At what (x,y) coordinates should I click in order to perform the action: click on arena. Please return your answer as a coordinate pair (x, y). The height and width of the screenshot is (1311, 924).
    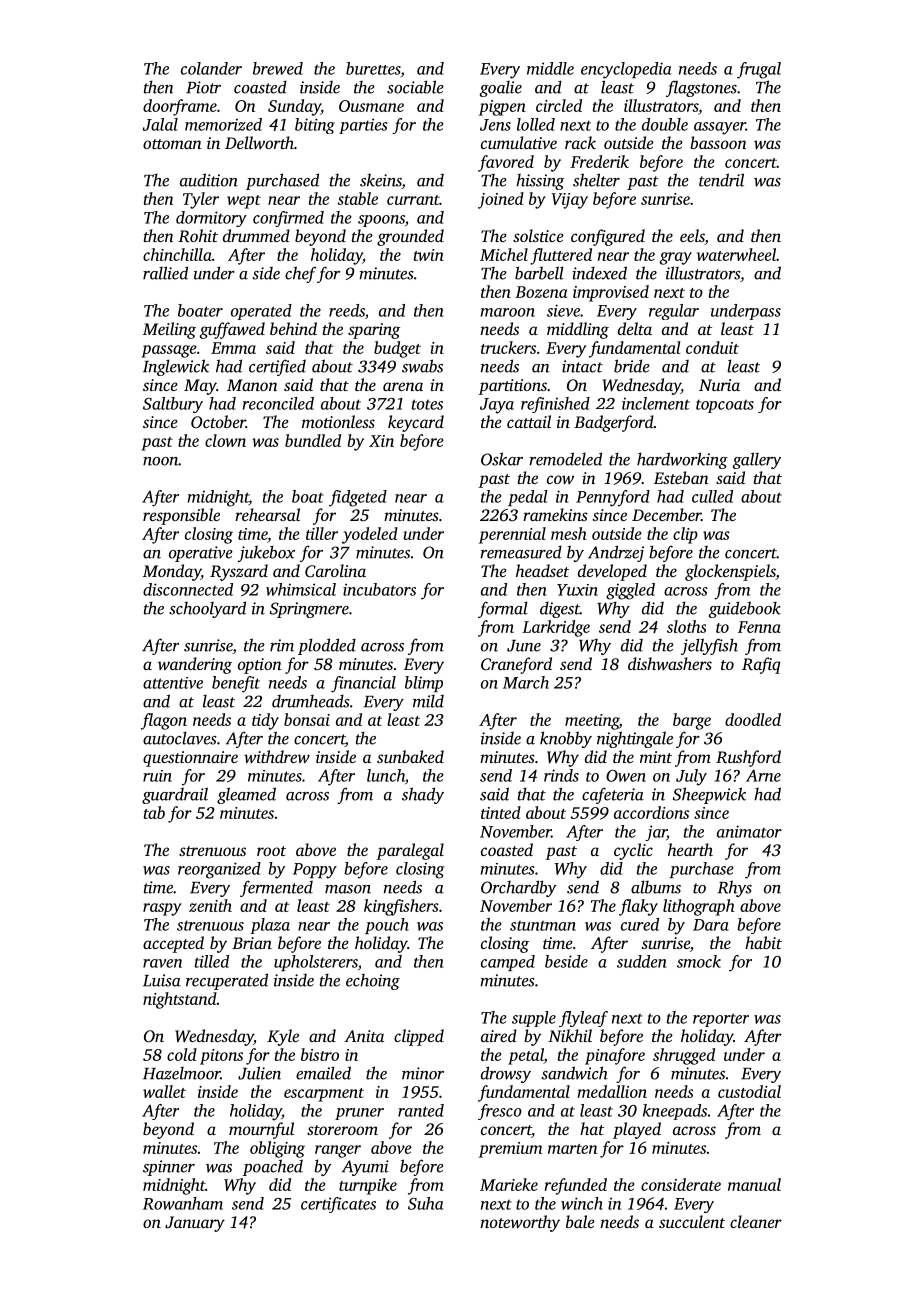
    Looking at the image, I should click on (403, 386).
